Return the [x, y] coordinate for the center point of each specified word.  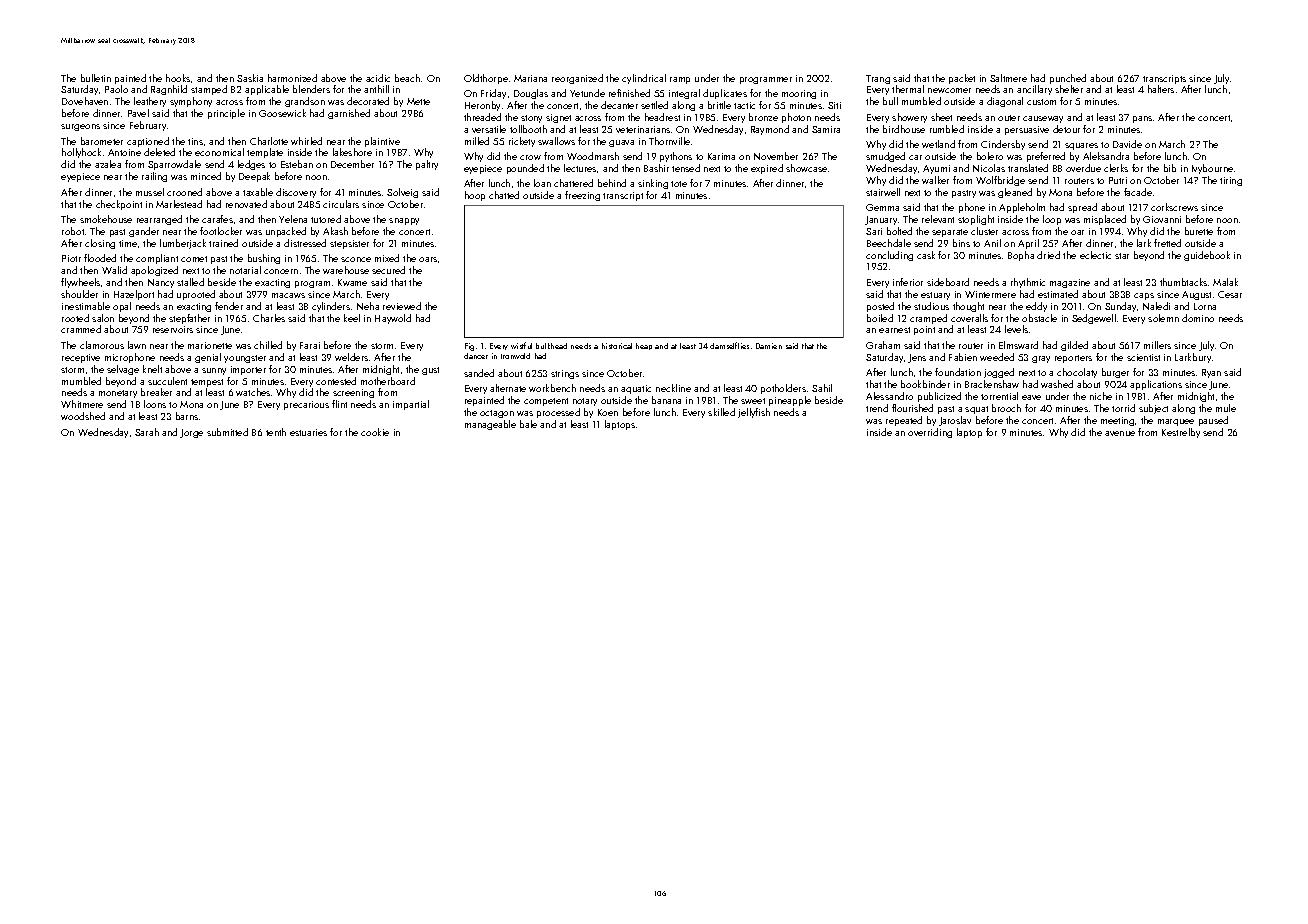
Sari [874, 231]
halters [1161, 89]
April [1028, 244]
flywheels [80, 283]
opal [122, 307]
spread [1082, 208]
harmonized [292, 78]
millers [1157, 345]
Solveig [402, 193]
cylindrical [644, 79]
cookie [375, 432]
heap [644, 346]
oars [428, 259]
